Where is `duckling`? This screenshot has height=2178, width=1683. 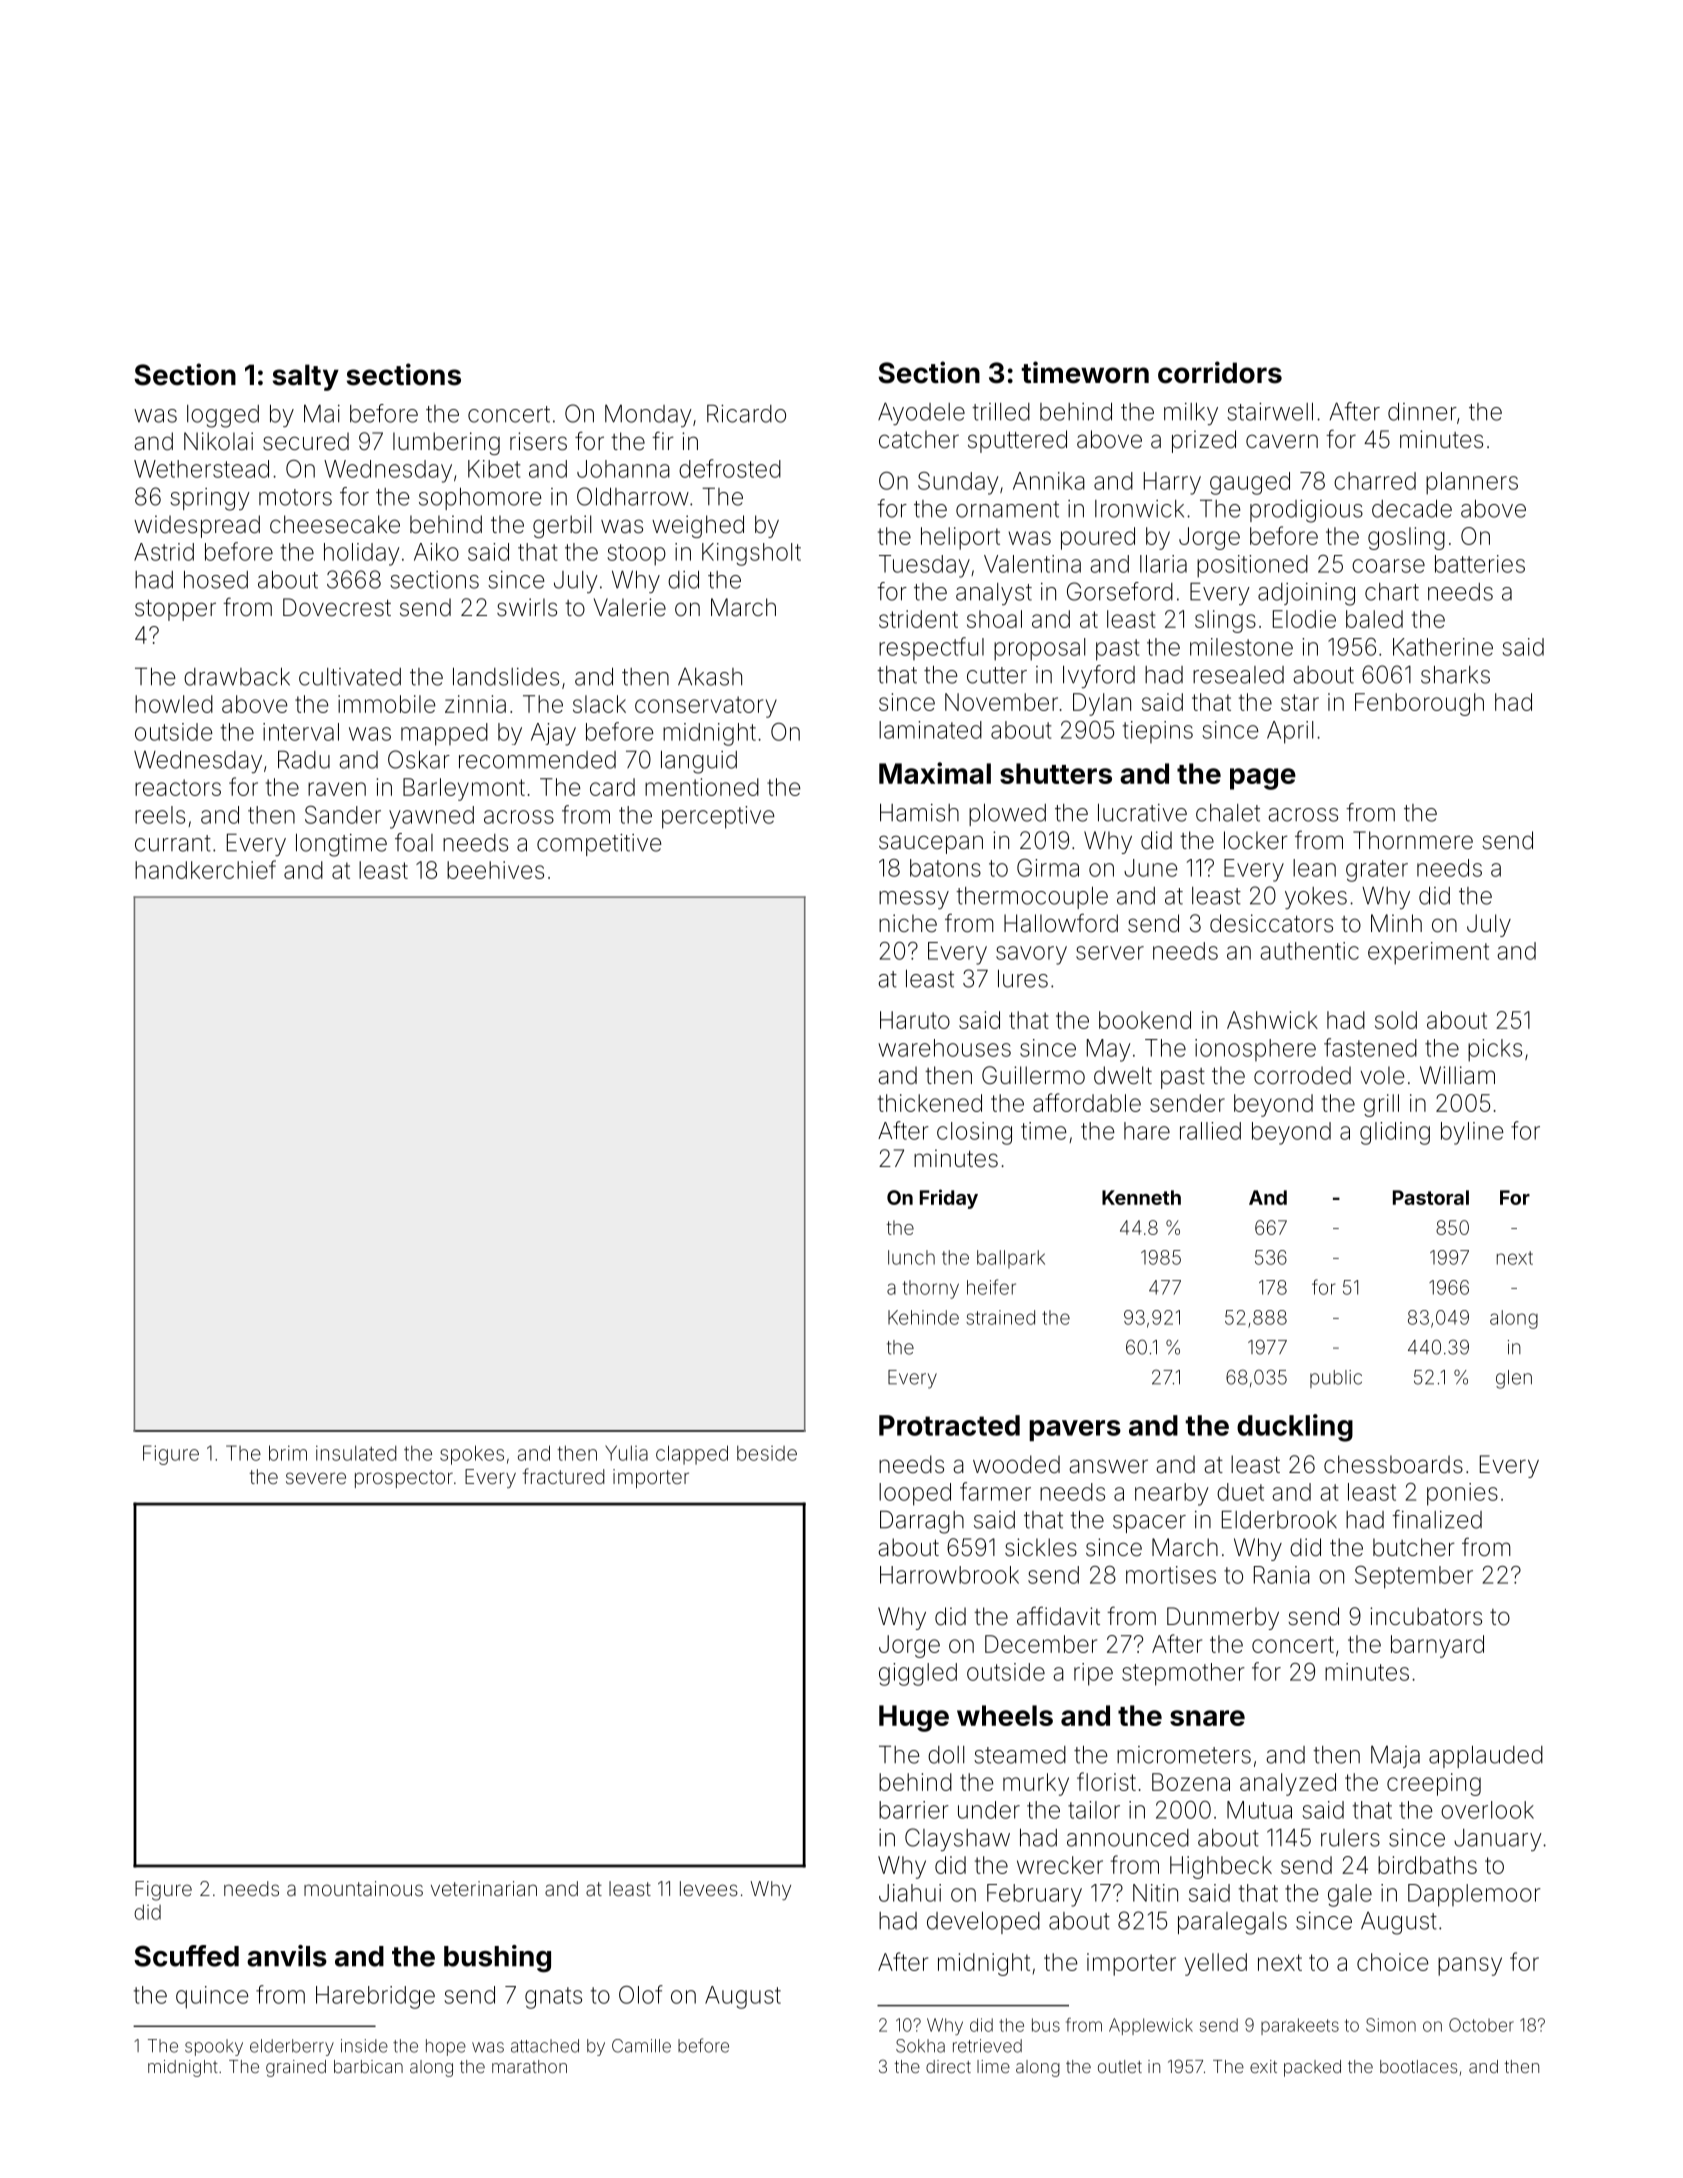 duckling is located at coordinates (1295, 1428).
